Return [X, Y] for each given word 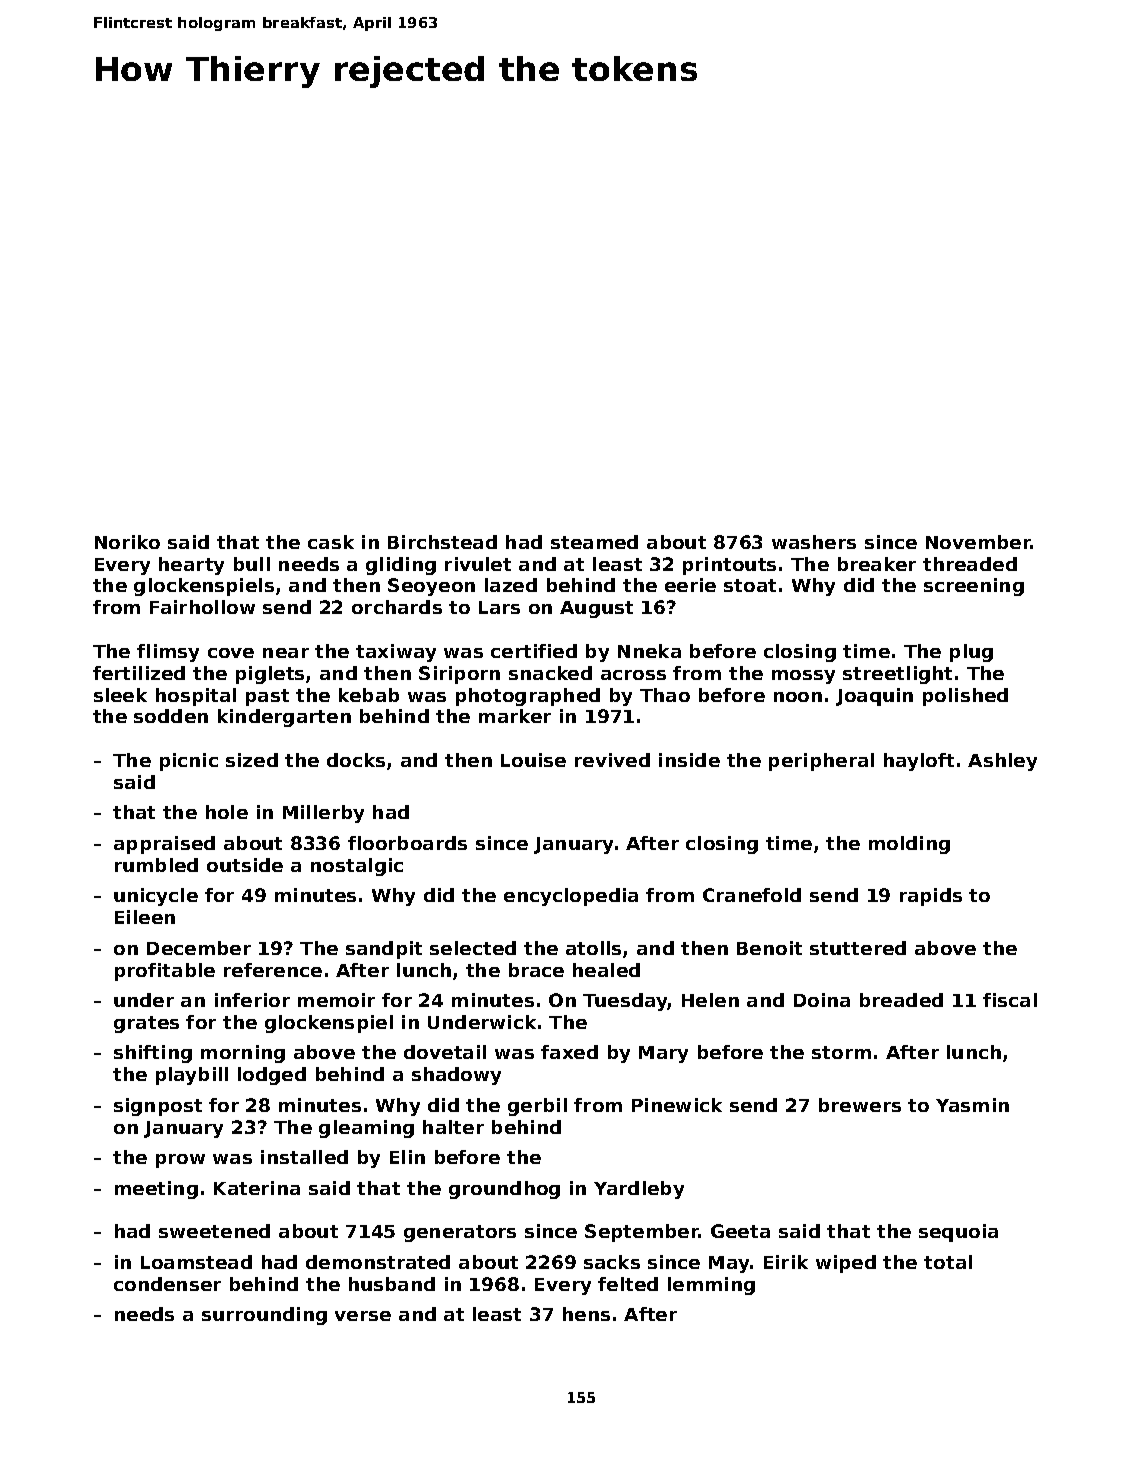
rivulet [478, 564]
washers [814, 542]
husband [392, 1284]
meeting [156, 1190]
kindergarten [284, 718]
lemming [711, 1286]
